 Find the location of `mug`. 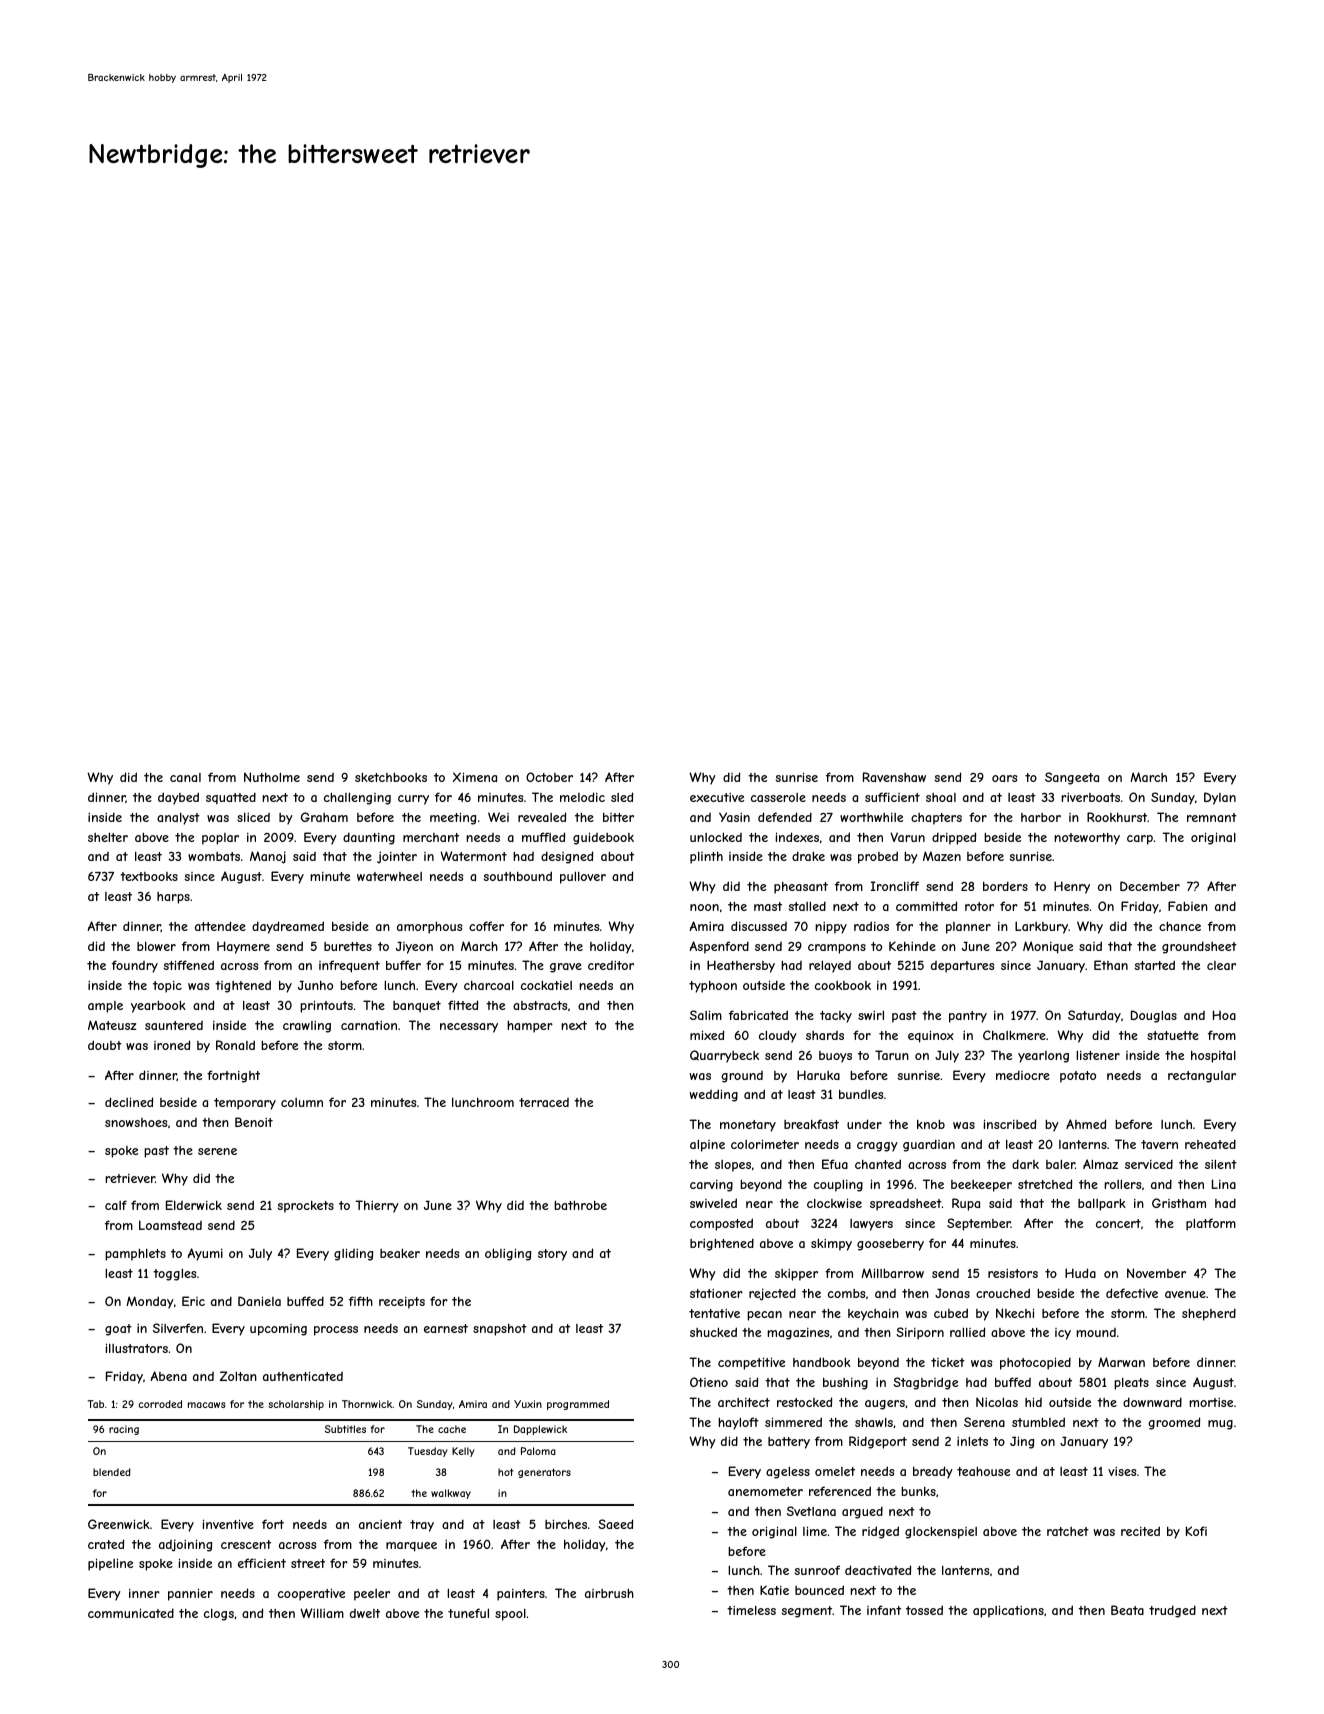

mug is located at coordinates (1220, 1425).
